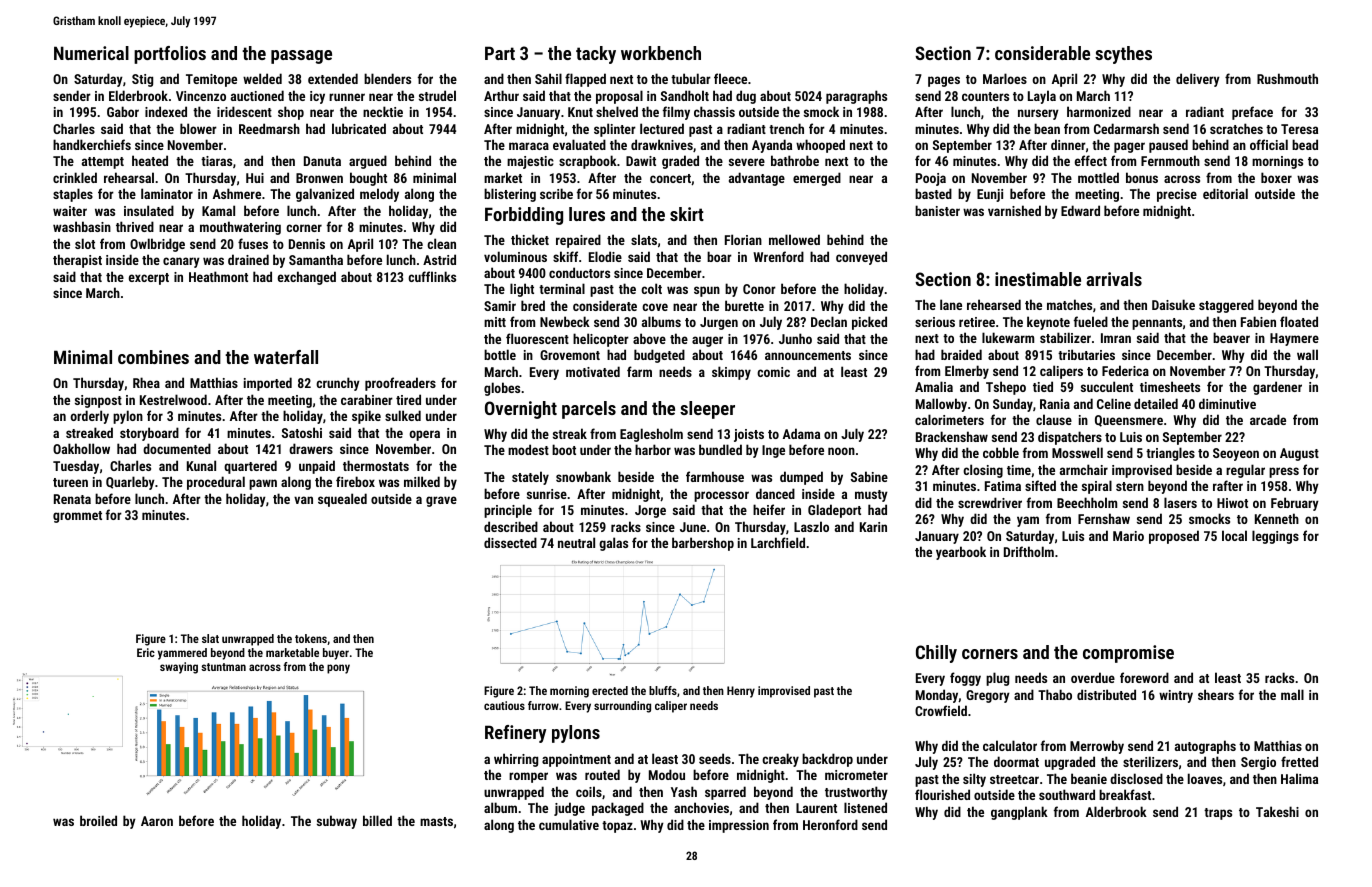  Describe the element at coordinates (311, 638) in the screenshot. I see `tokens` at that location.
